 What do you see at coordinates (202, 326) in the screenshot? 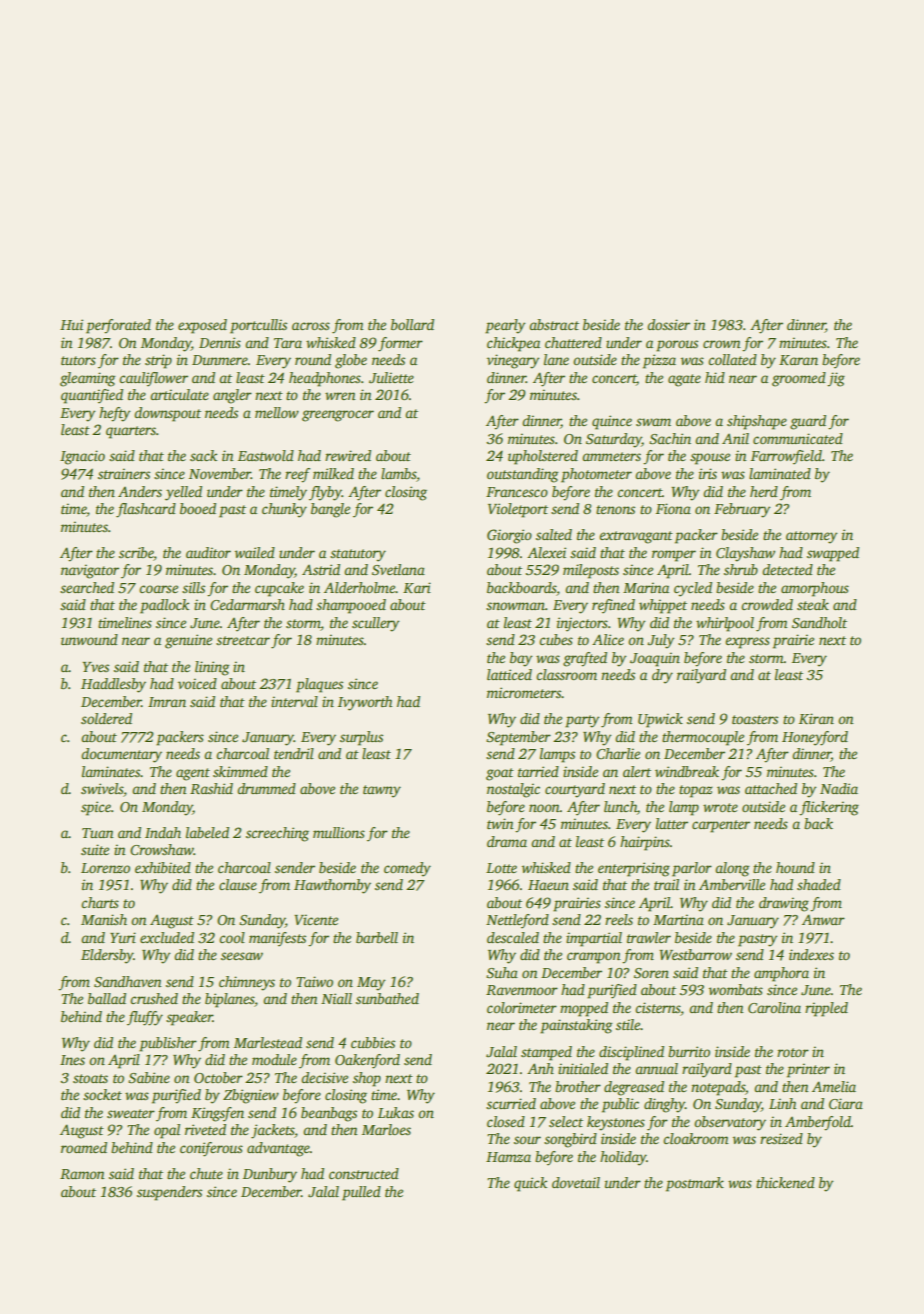
I see `exposed` at bounding box center [202, 326].
